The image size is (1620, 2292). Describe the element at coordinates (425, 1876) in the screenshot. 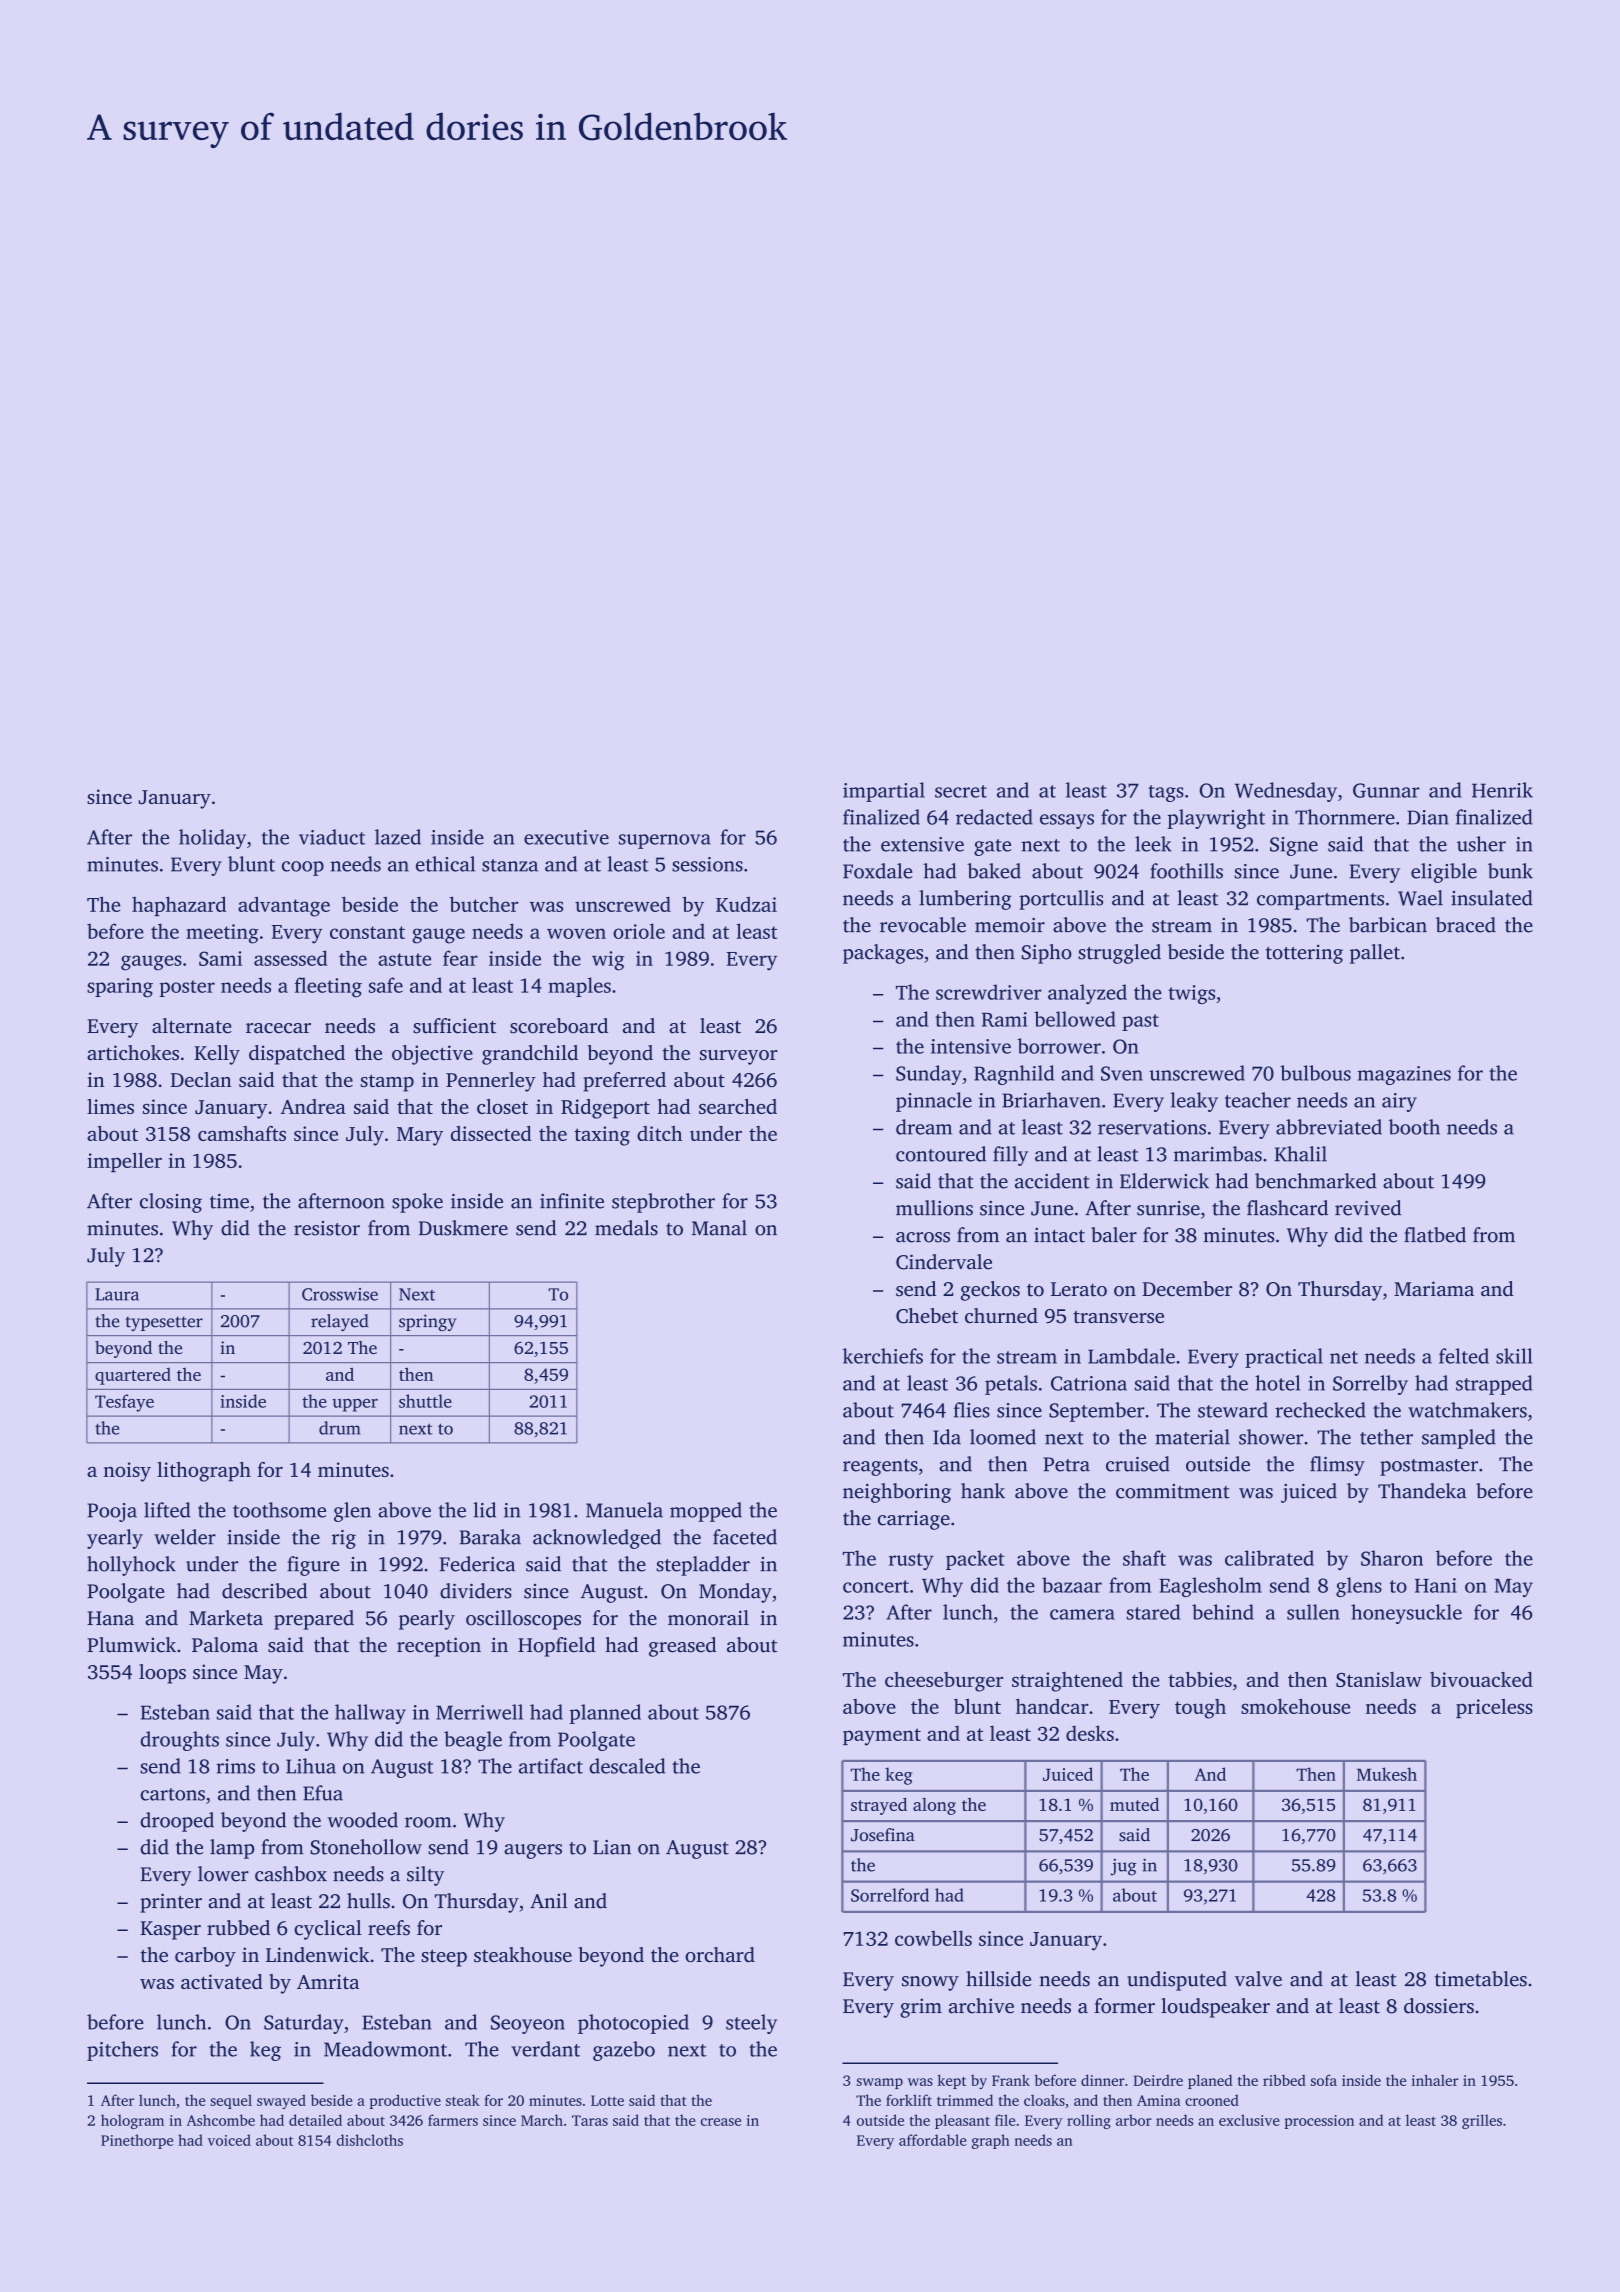

I see `silty` at that location.
